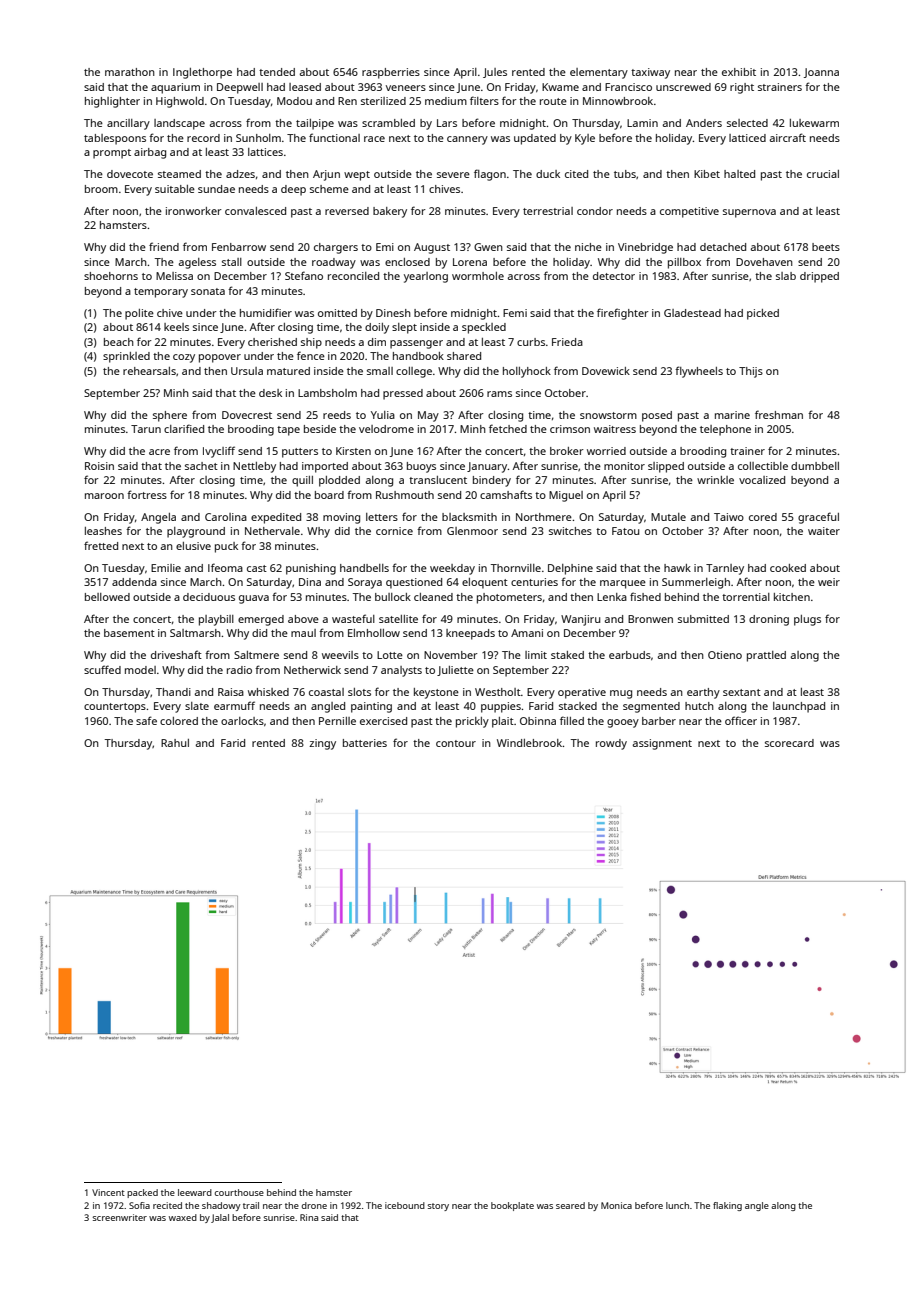 Image resolution: width=924 pixels, height=1308 pixels. What do you see at coordinates (495, 73) in the screenshot?
I see `Jules` at bounding box center [495, 73].
